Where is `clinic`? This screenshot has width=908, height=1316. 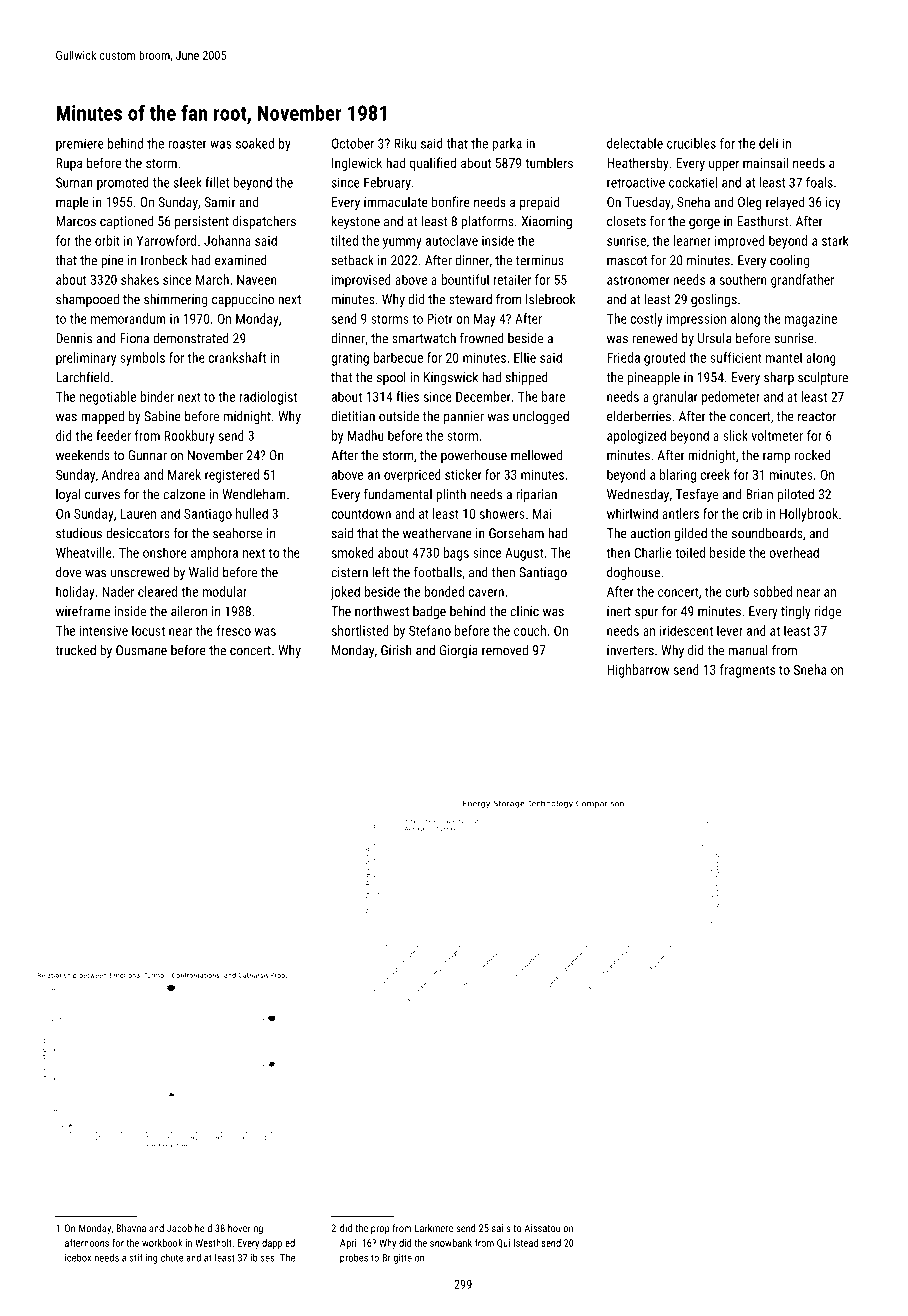
clinic is located at coordinates (524, 611).
